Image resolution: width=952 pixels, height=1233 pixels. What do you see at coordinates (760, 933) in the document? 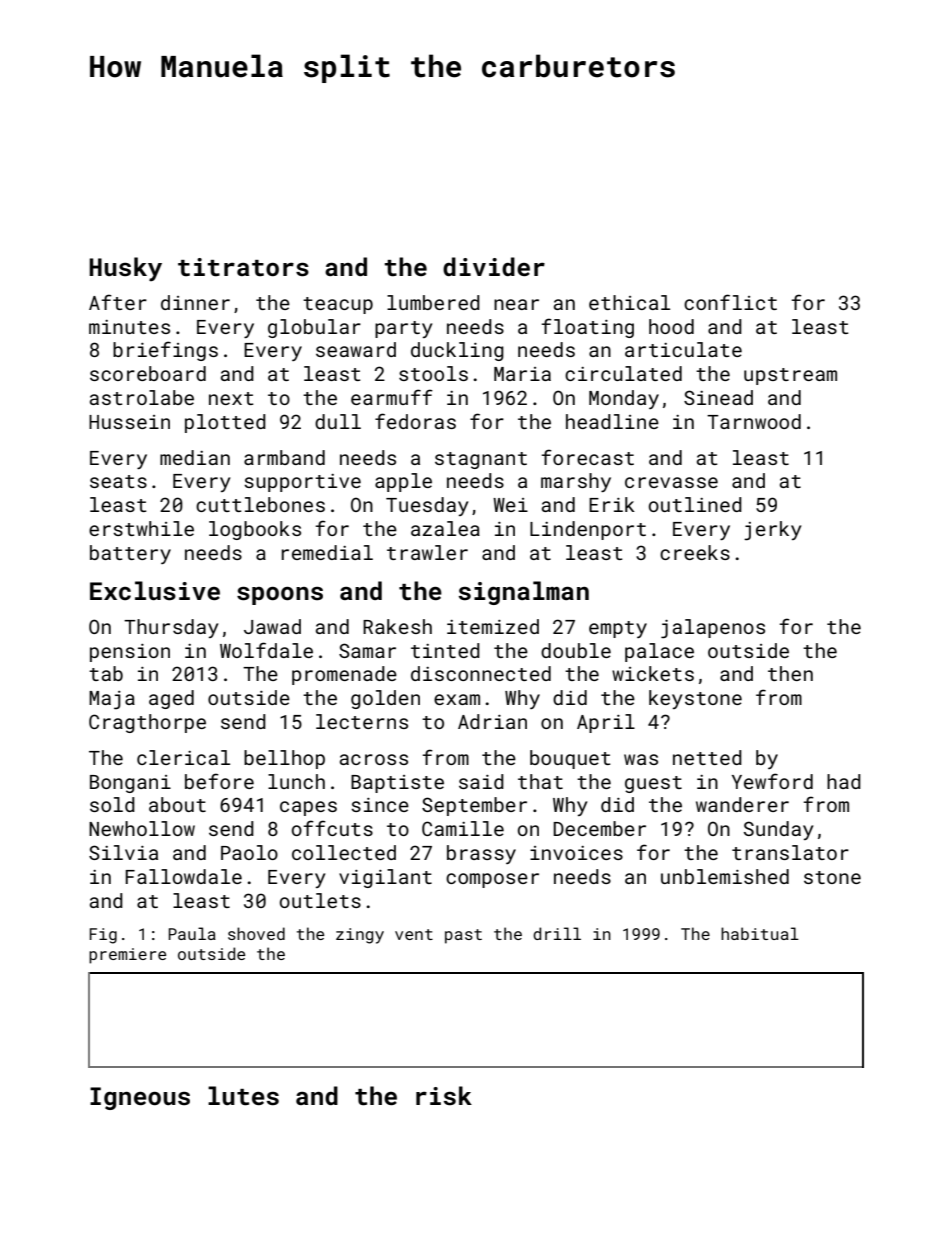
I see `habitual` at bounding box center [760, 933].
